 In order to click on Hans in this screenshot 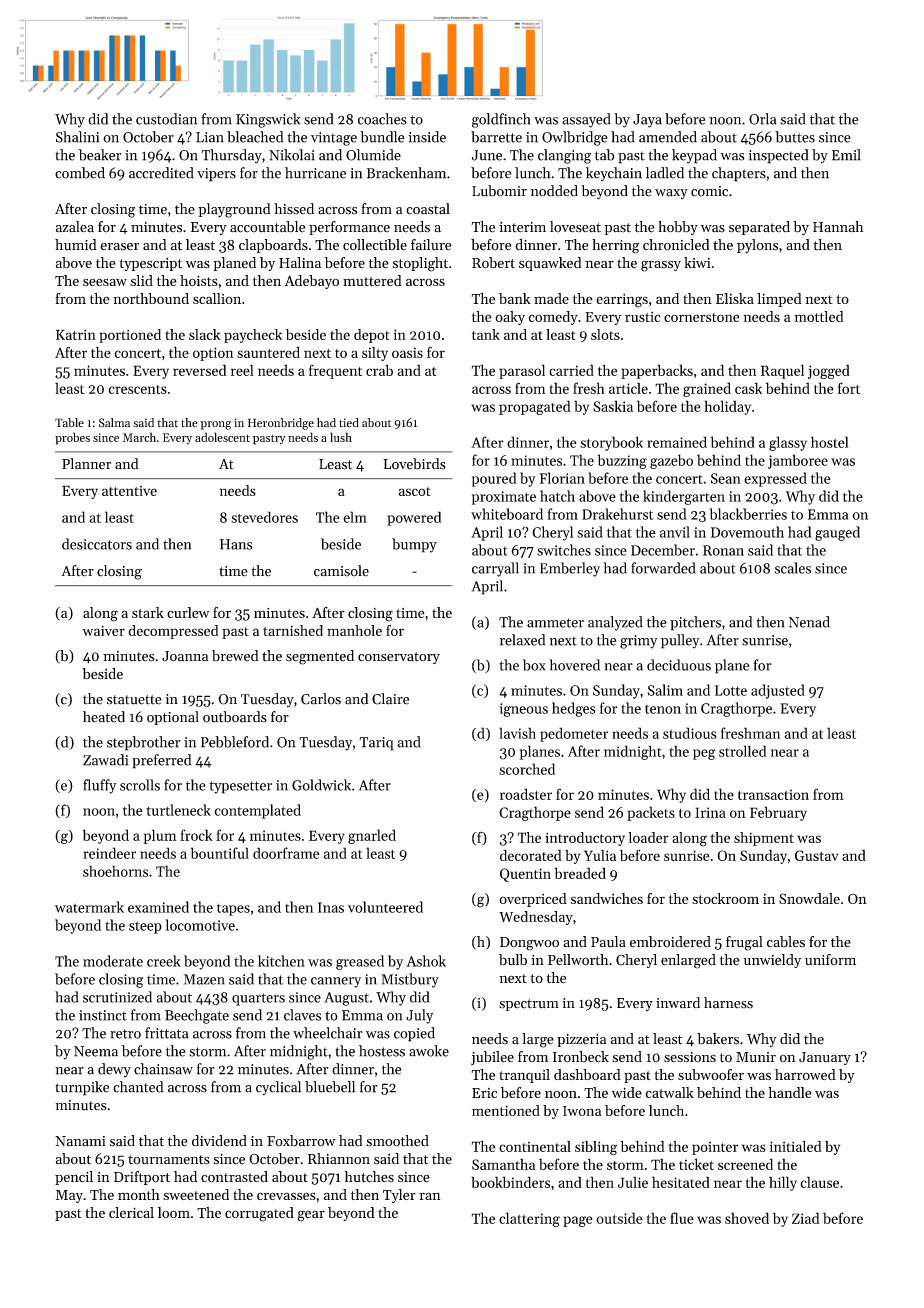, I will do `click(236, 544)`.
